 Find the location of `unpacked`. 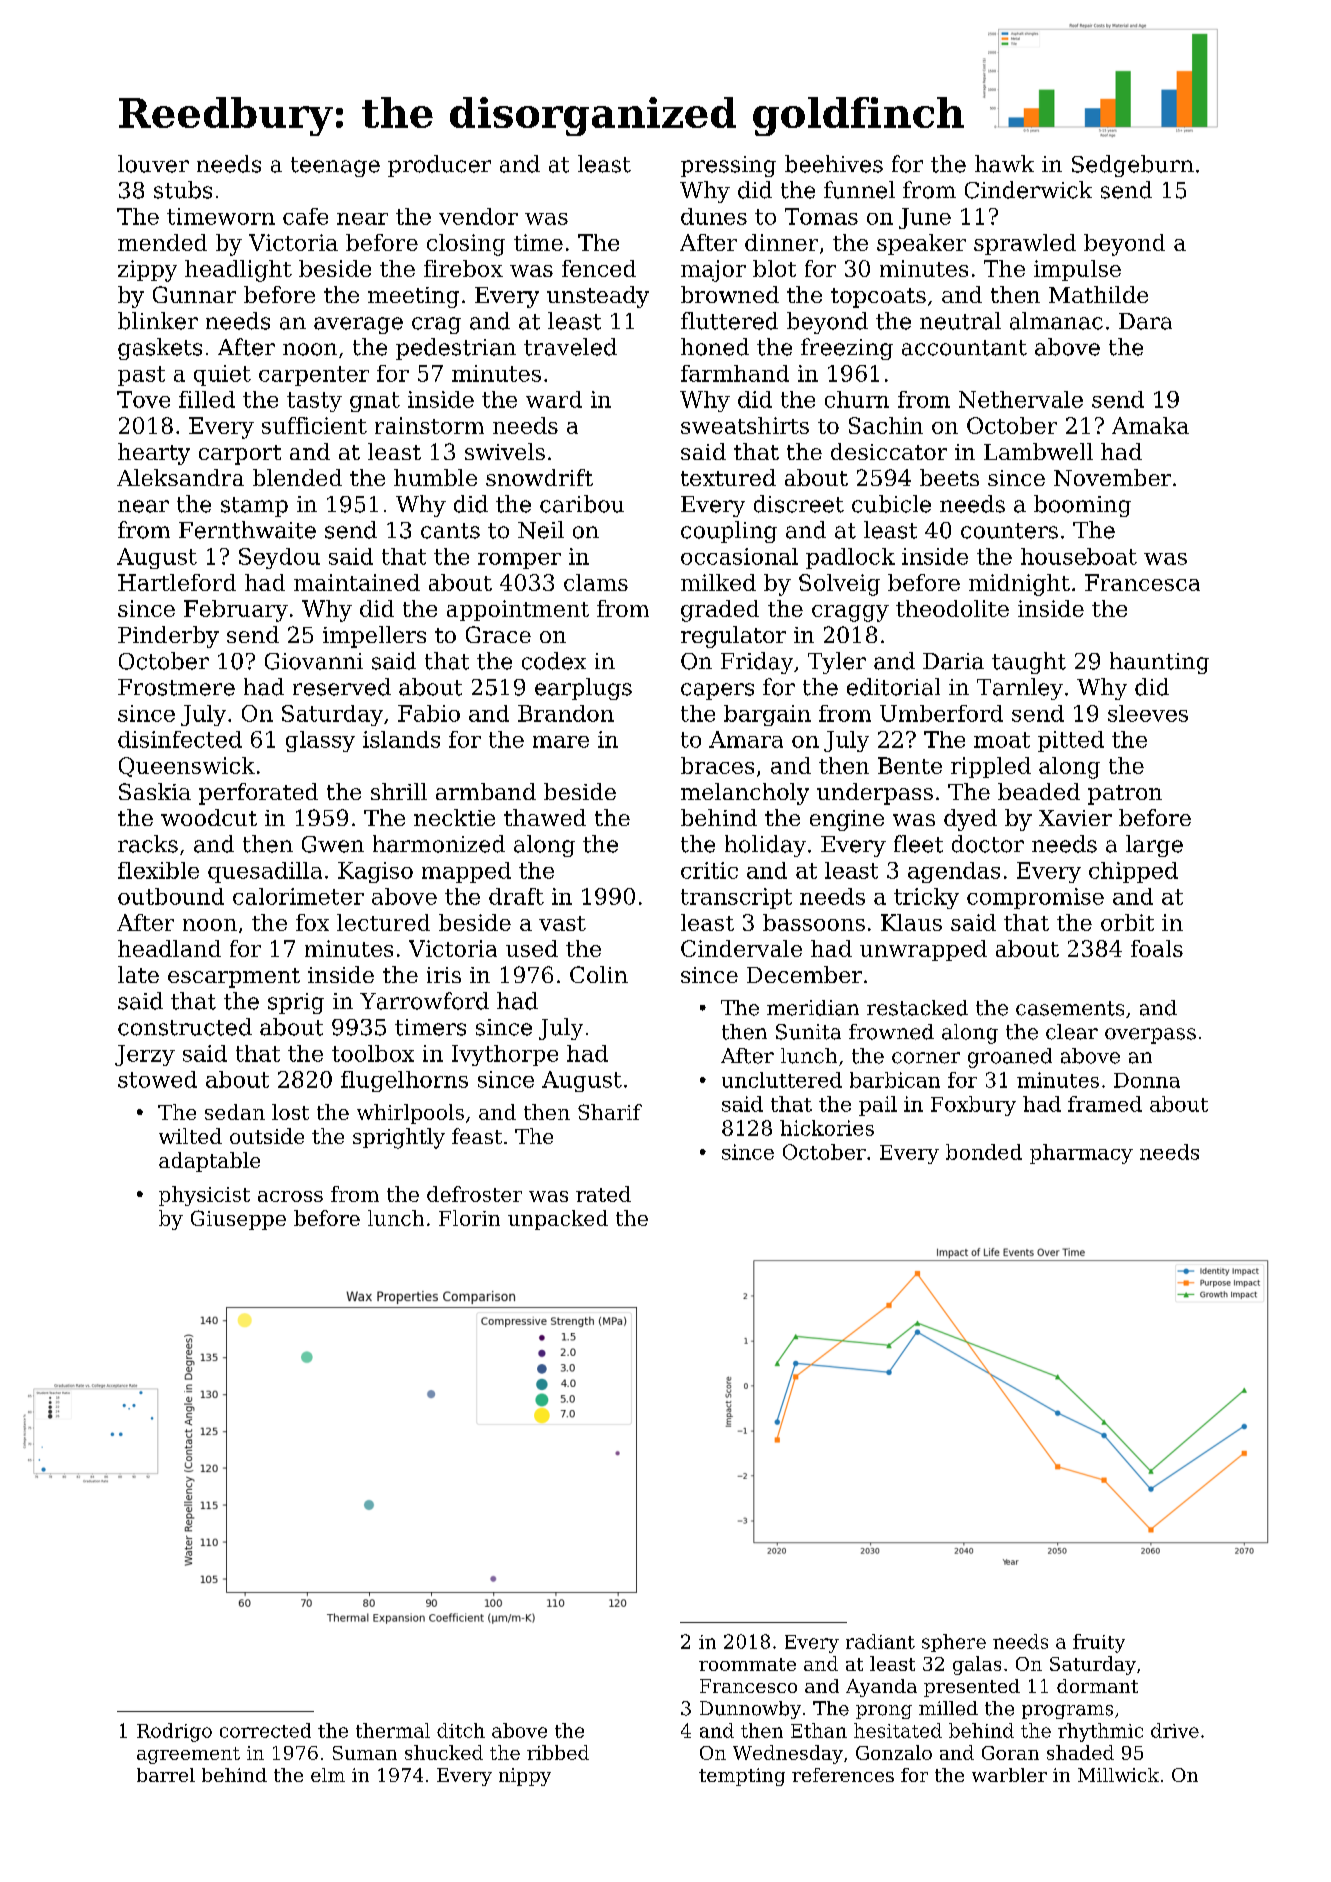

unpacked is located at coordinates (558, 1220).
